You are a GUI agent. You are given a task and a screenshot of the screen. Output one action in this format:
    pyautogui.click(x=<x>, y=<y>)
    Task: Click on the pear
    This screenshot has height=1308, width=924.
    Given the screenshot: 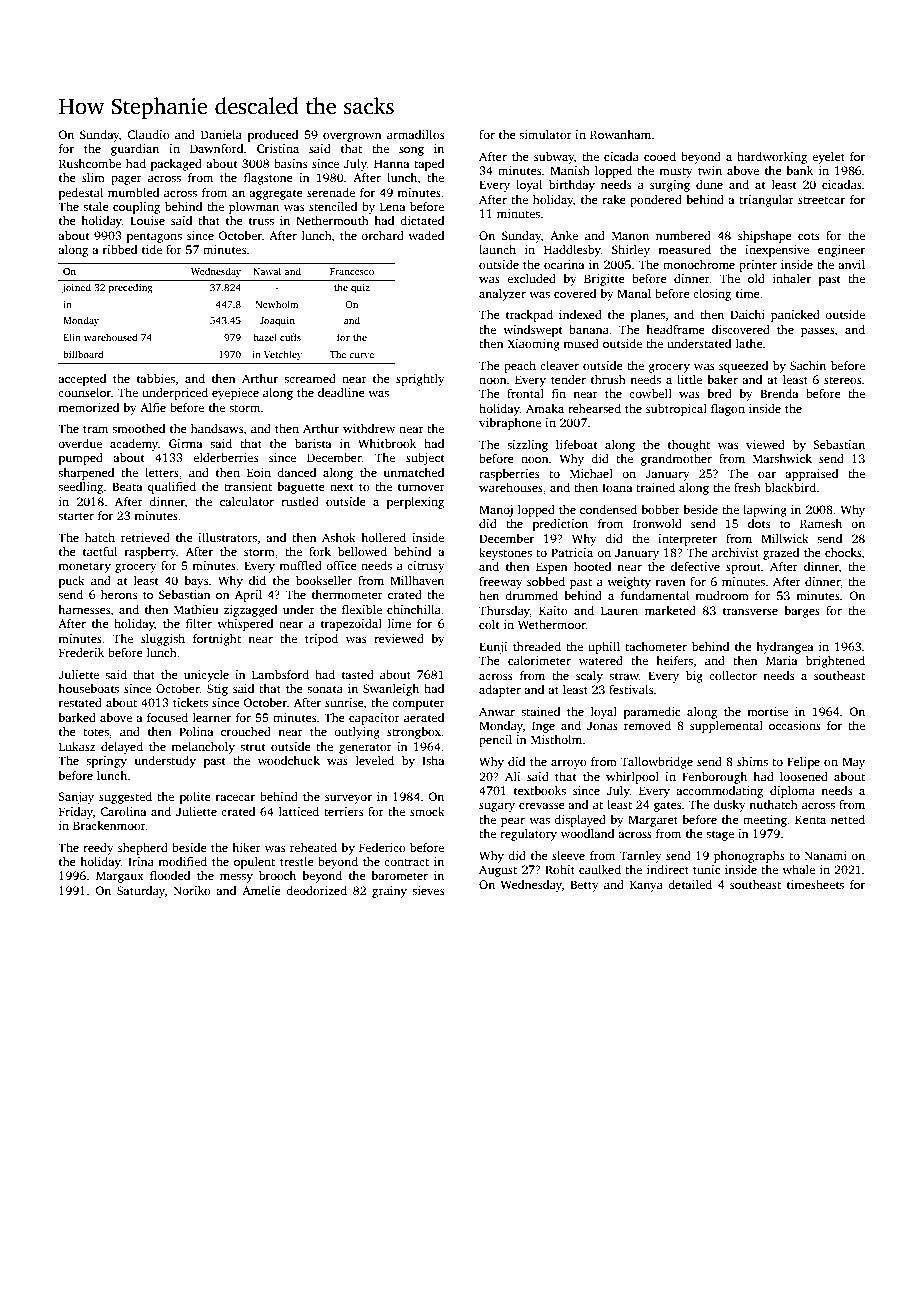 What is the action you would take?
    pyautogui.click(x=513, y=822)
